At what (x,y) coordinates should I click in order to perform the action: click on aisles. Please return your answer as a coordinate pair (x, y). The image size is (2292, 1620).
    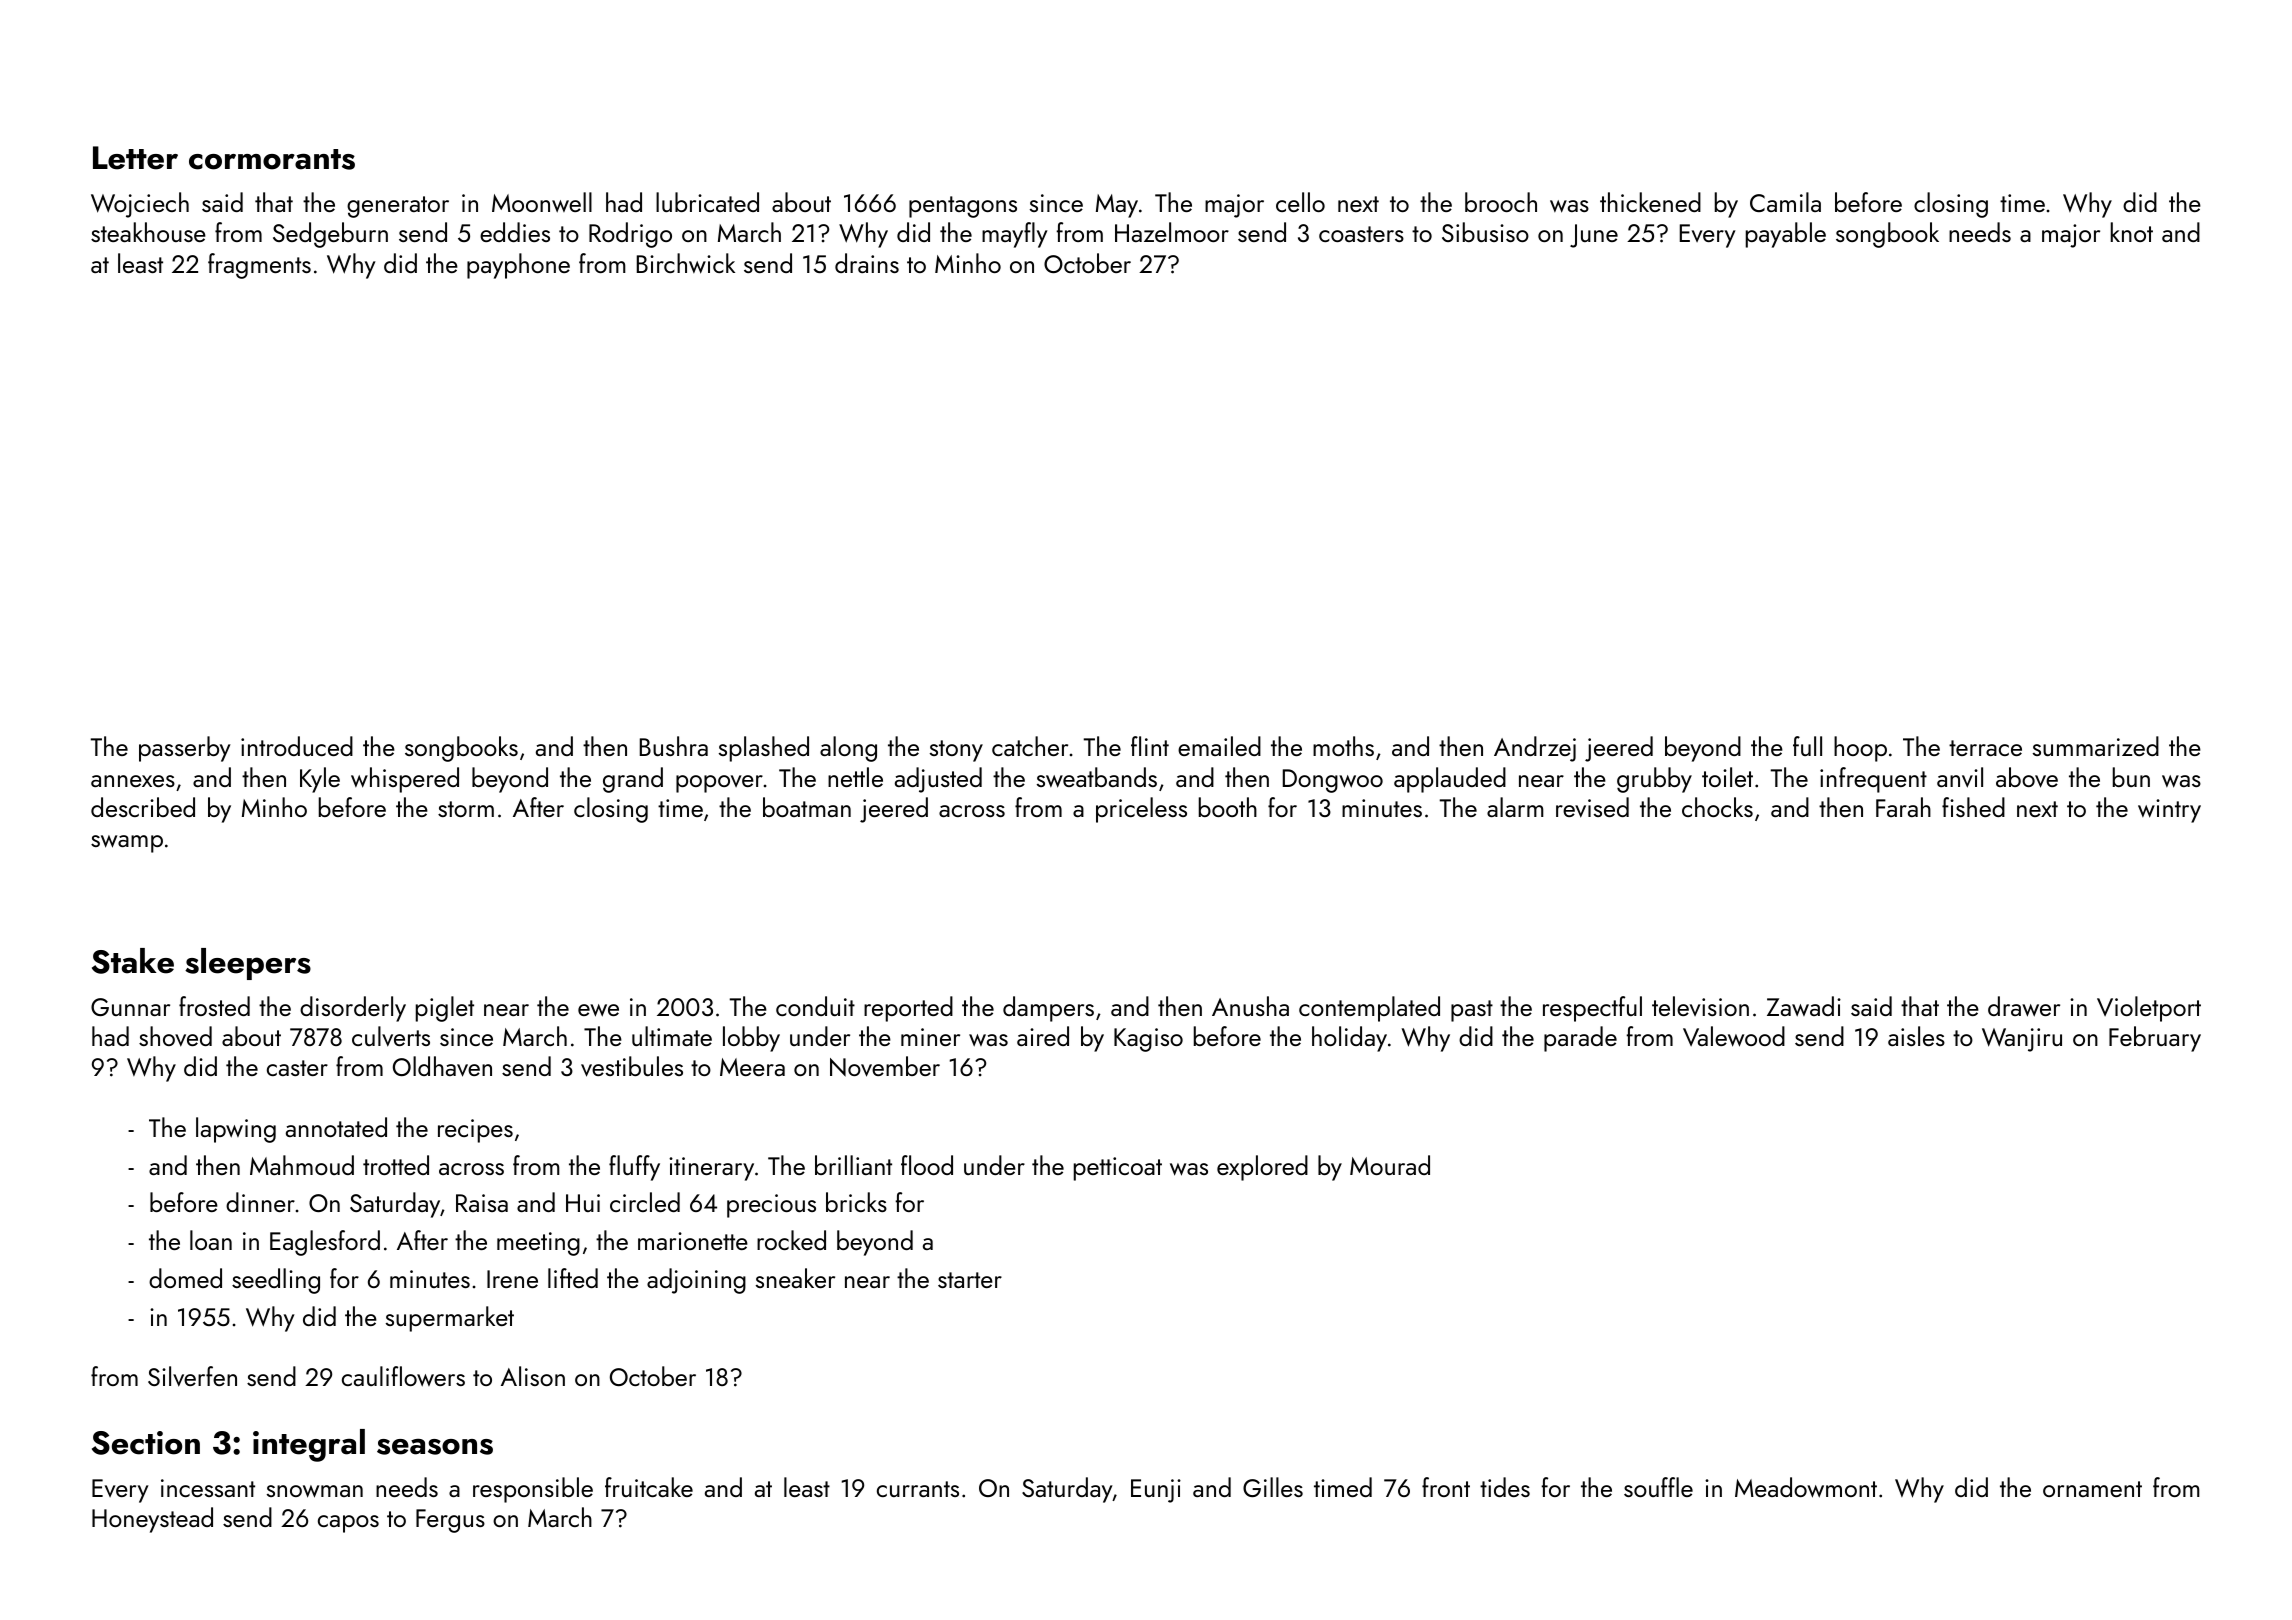
    Looking at the image, I should click on (1916, 1036).
